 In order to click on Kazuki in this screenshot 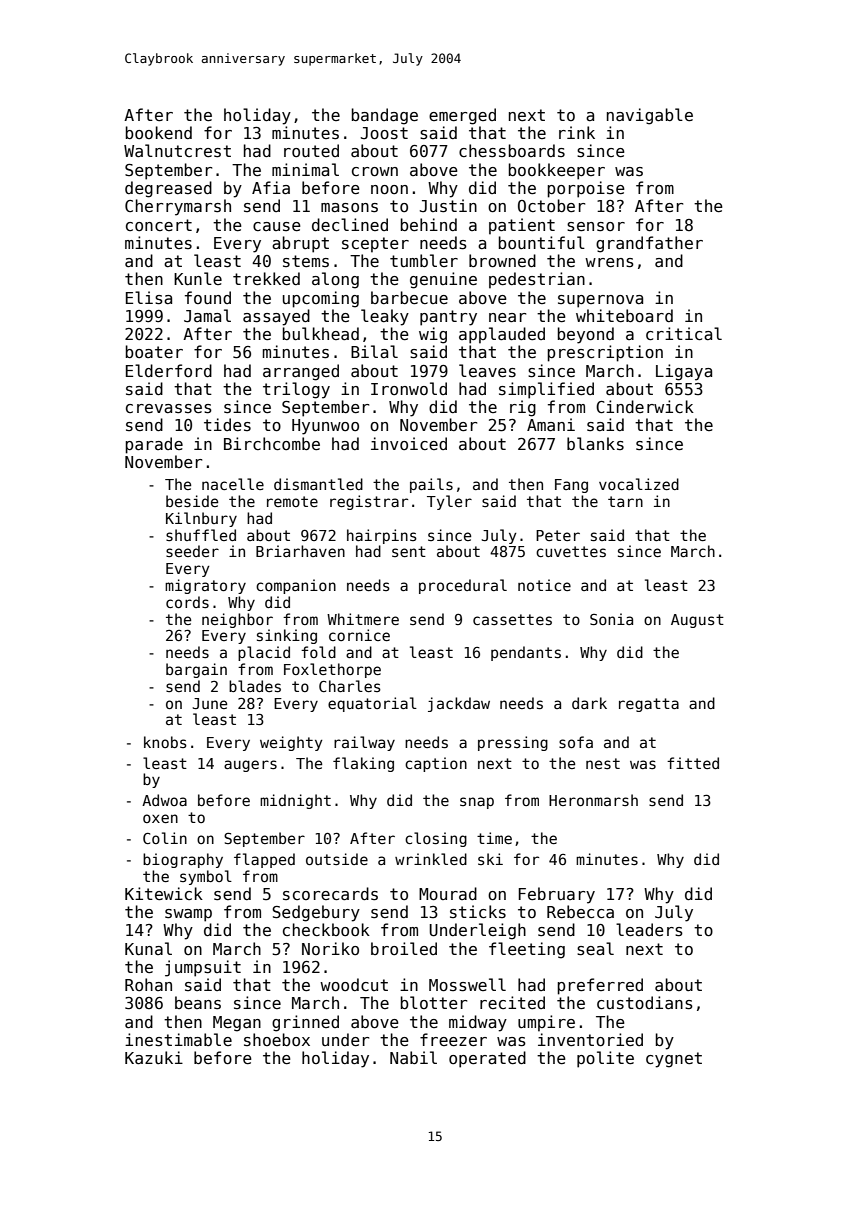, I will do `click(154, 1057)`.
